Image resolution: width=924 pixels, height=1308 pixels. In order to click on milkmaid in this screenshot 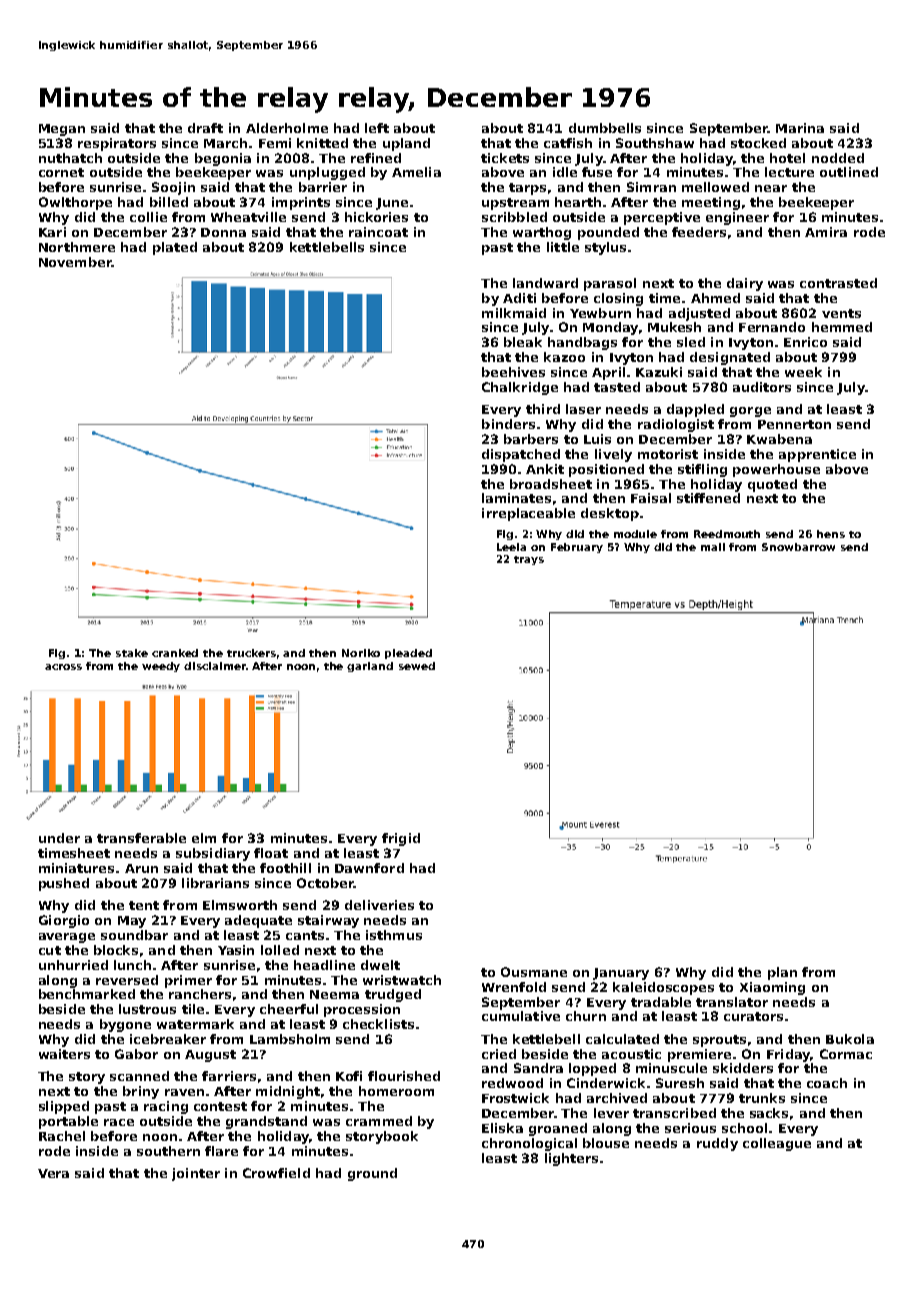, I will do `click(514, 313)`.
